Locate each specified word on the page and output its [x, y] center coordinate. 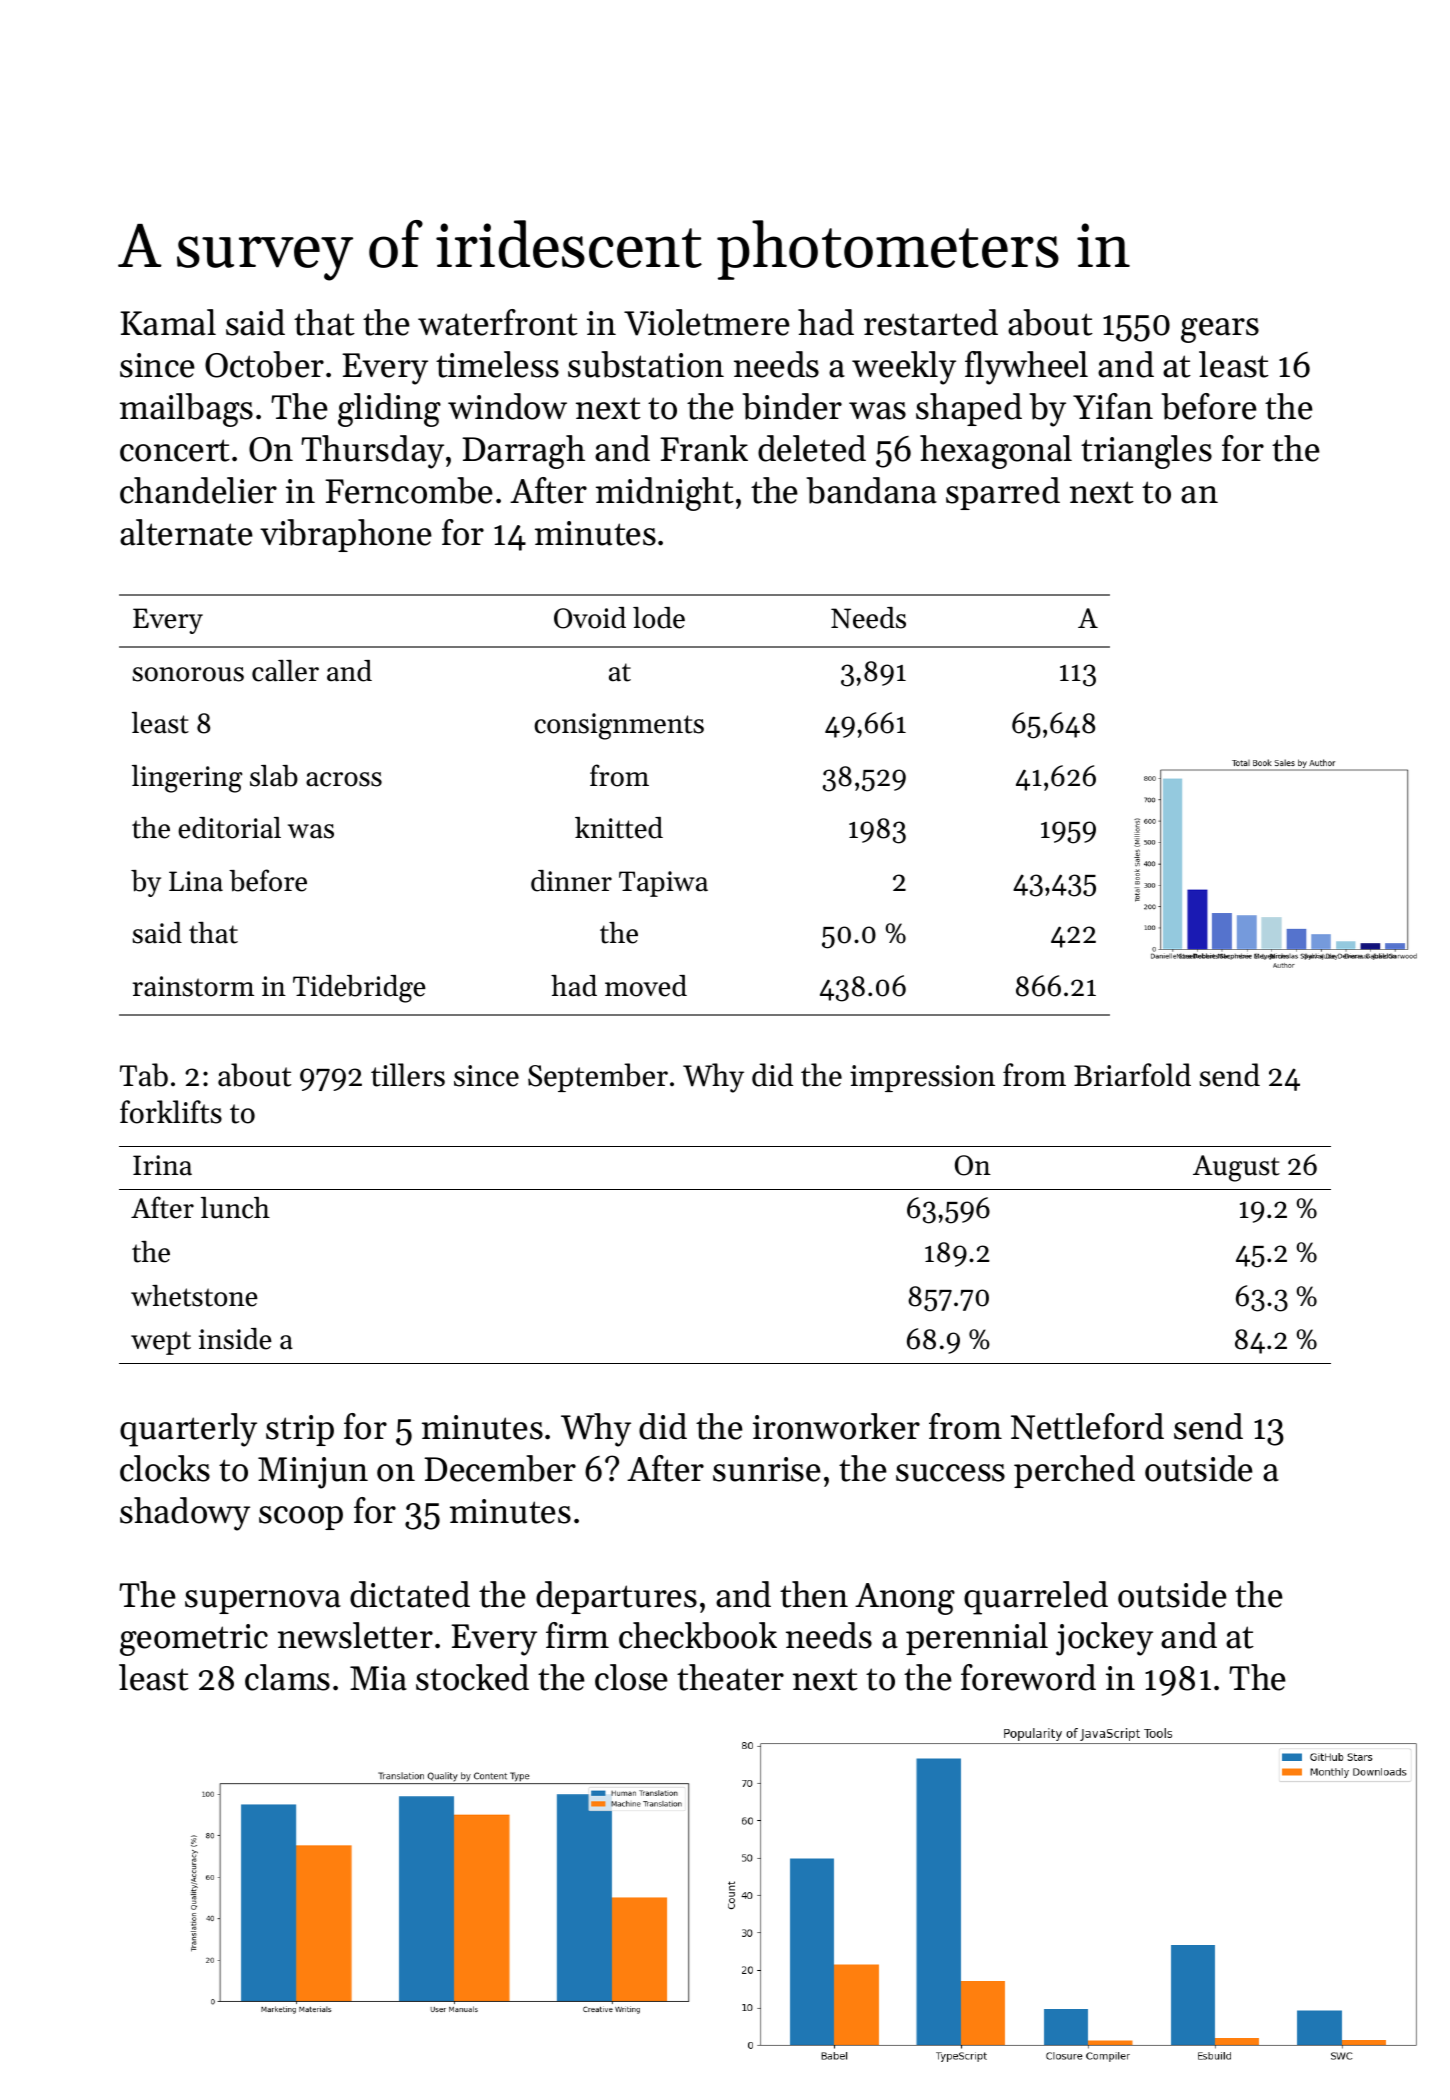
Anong [905, 1599]
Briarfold [1132, 1075]
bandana [872, 490]
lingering [187, 779]
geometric [194, 1640]
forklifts [171, 1112]
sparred [1003, 493]
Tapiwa [663, 884]
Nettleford [1087, 1426]
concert [175, 450]
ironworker [836, 1426]
